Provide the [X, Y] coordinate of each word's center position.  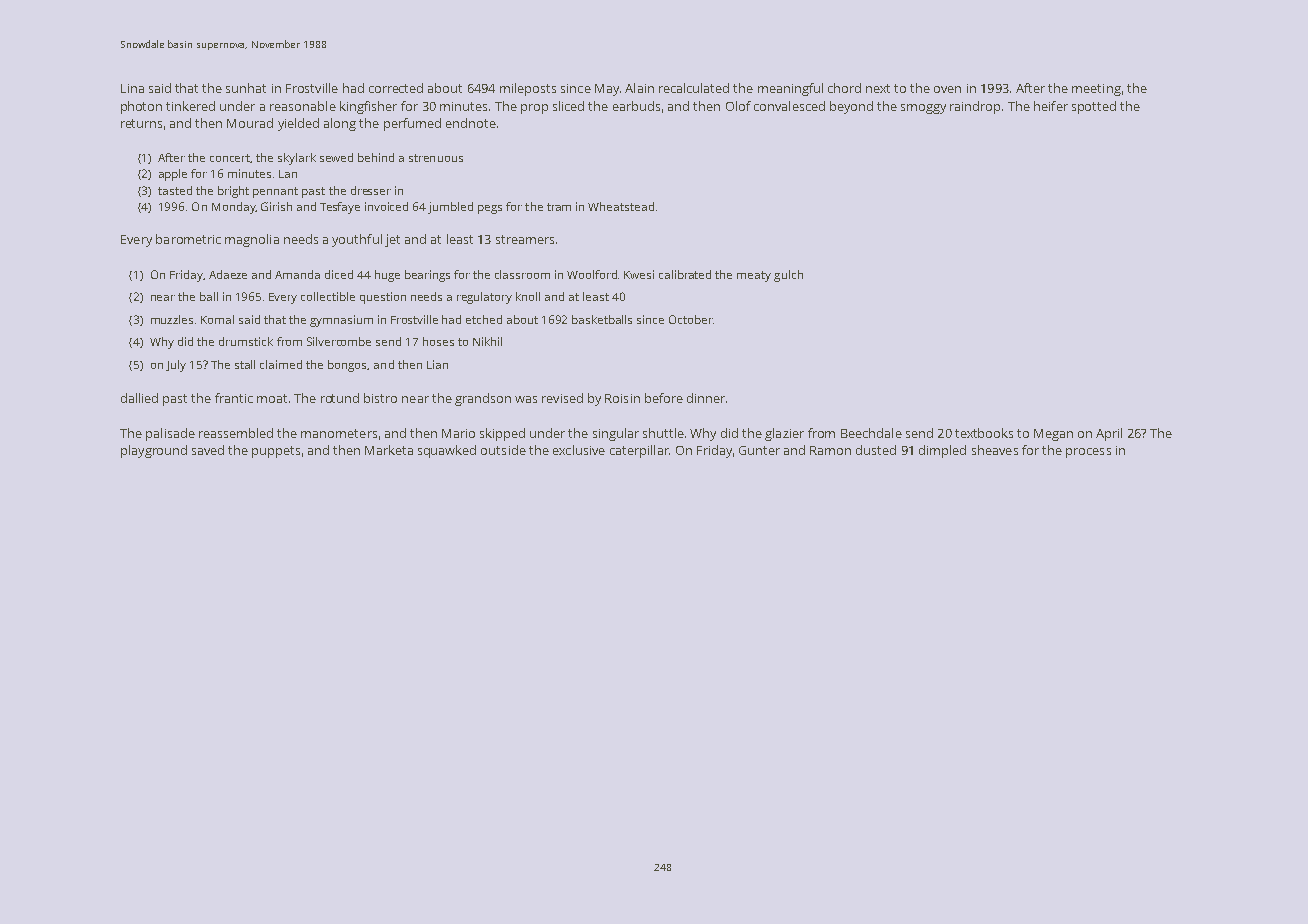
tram [559, 207]
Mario [458, 433]
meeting [1096, 90]
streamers [525, 239]
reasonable [303, 106]
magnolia [252, 240]
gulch [788, 276]
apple [173, 175]
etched [484, 319]
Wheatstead [621, 206]
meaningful [790, 89]
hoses [438, 341]
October [691, 319]
